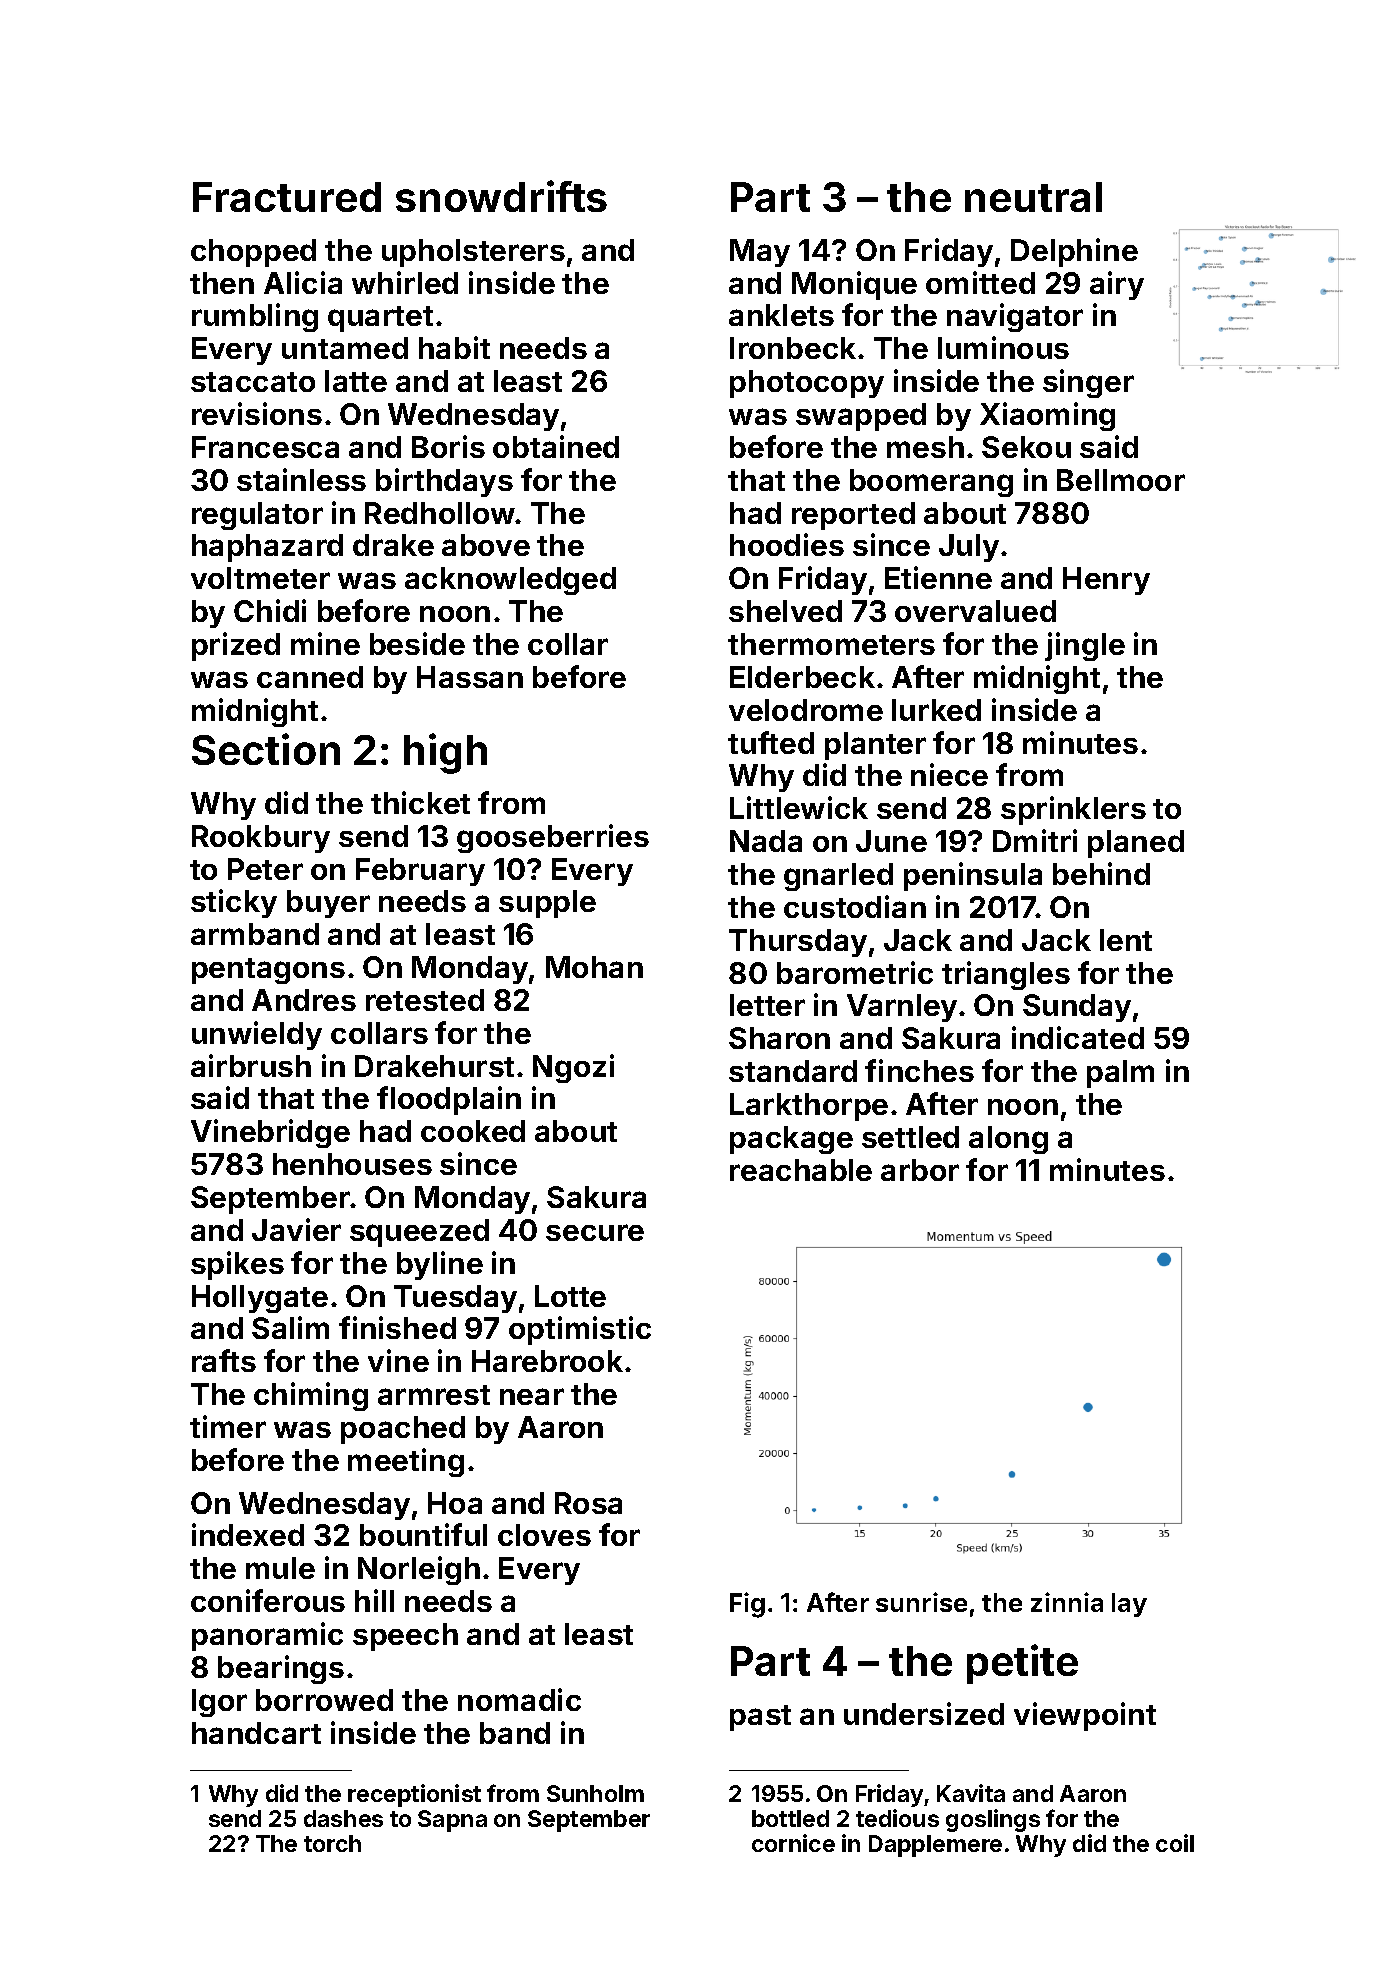  I want to click on singer, so click(1088, 383).
